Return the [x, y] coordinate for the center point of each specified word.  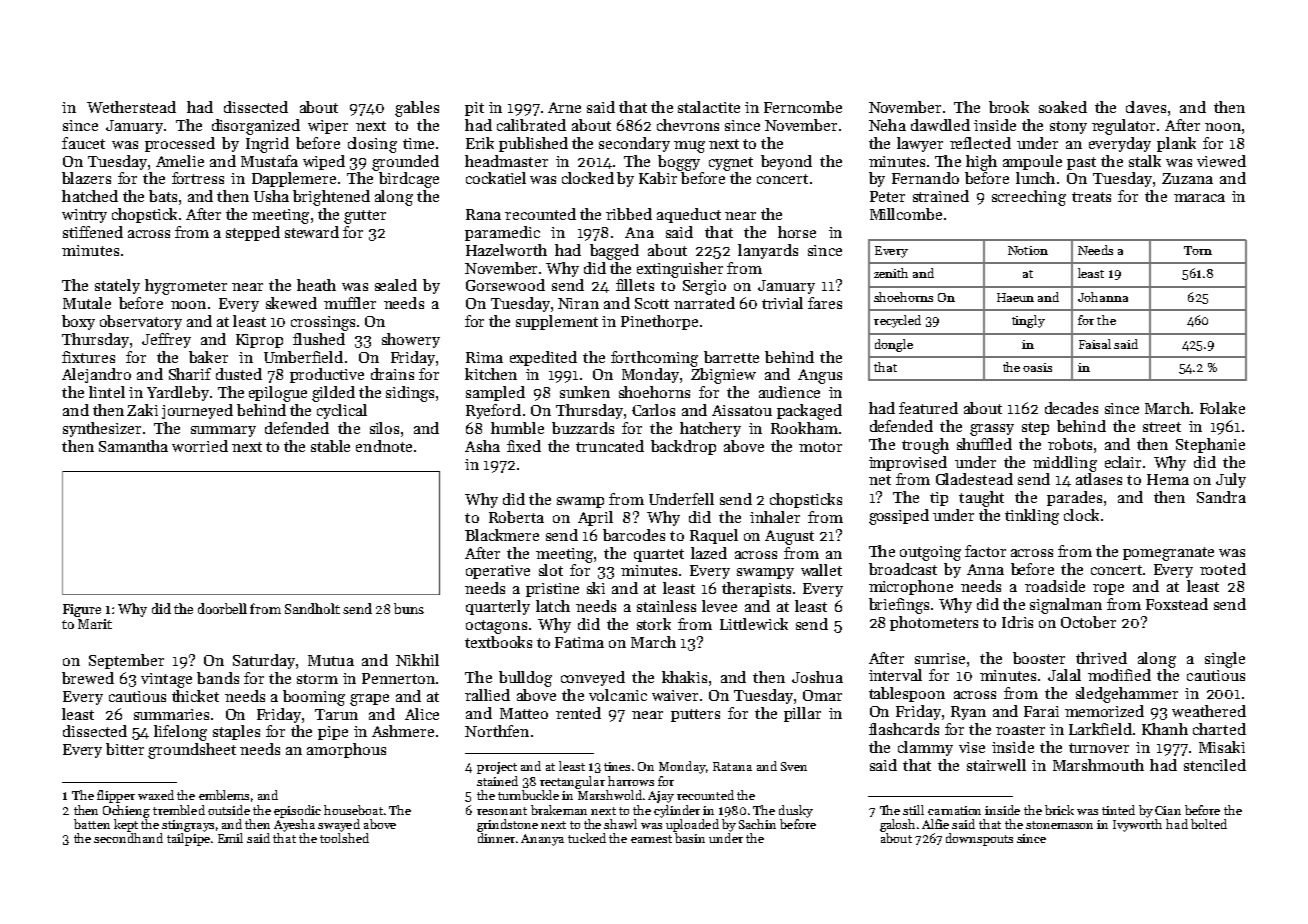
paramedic [502, 233]
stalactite [709, 107]
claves [1146, 107]
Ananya [542, 840]
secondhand [128, 838]
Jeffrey [166, 340]
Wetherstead [131, 107]
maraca [1199, 198]
